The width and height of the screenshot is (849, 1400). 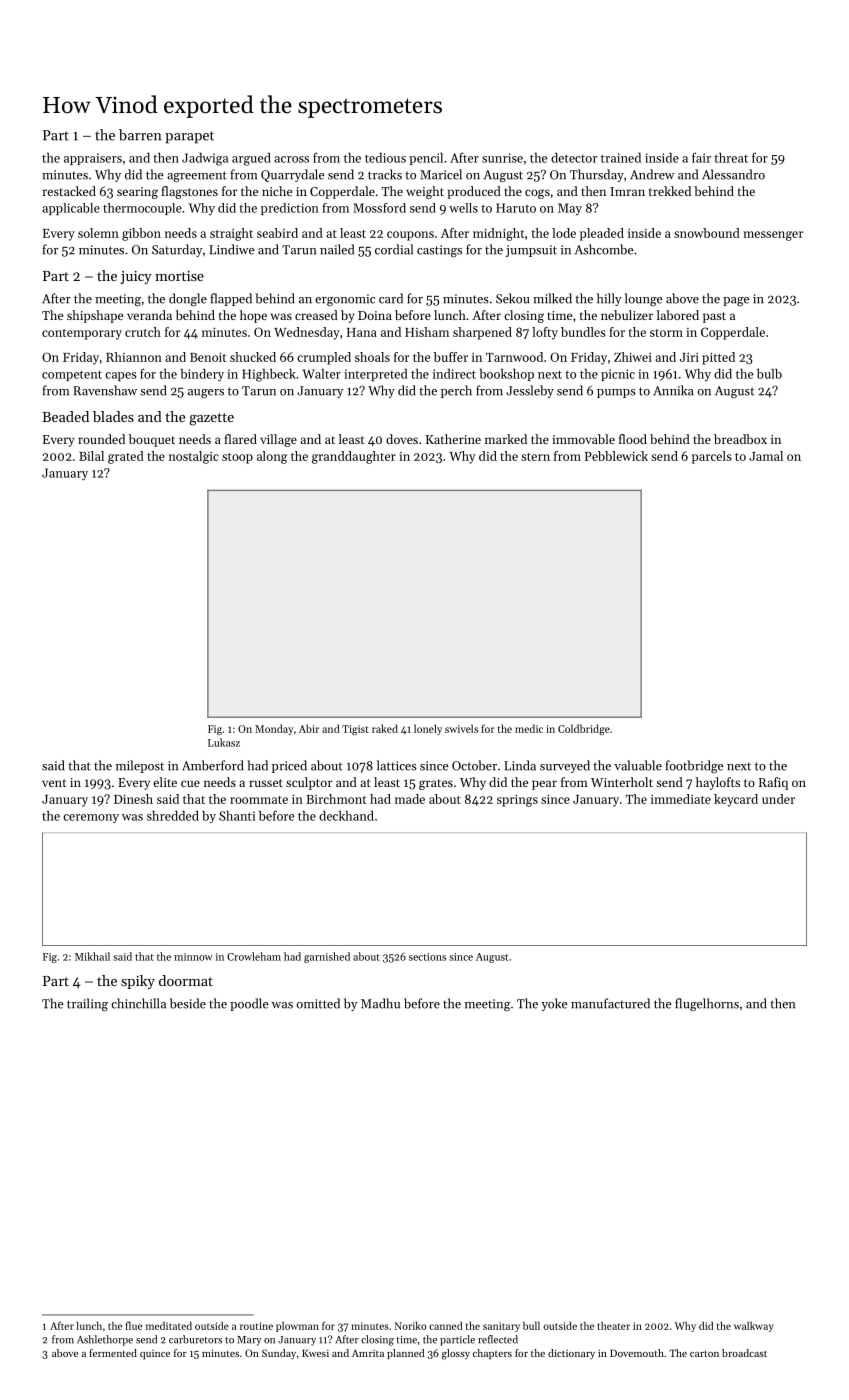 I want to click on across, so click(x=291, y=159).
